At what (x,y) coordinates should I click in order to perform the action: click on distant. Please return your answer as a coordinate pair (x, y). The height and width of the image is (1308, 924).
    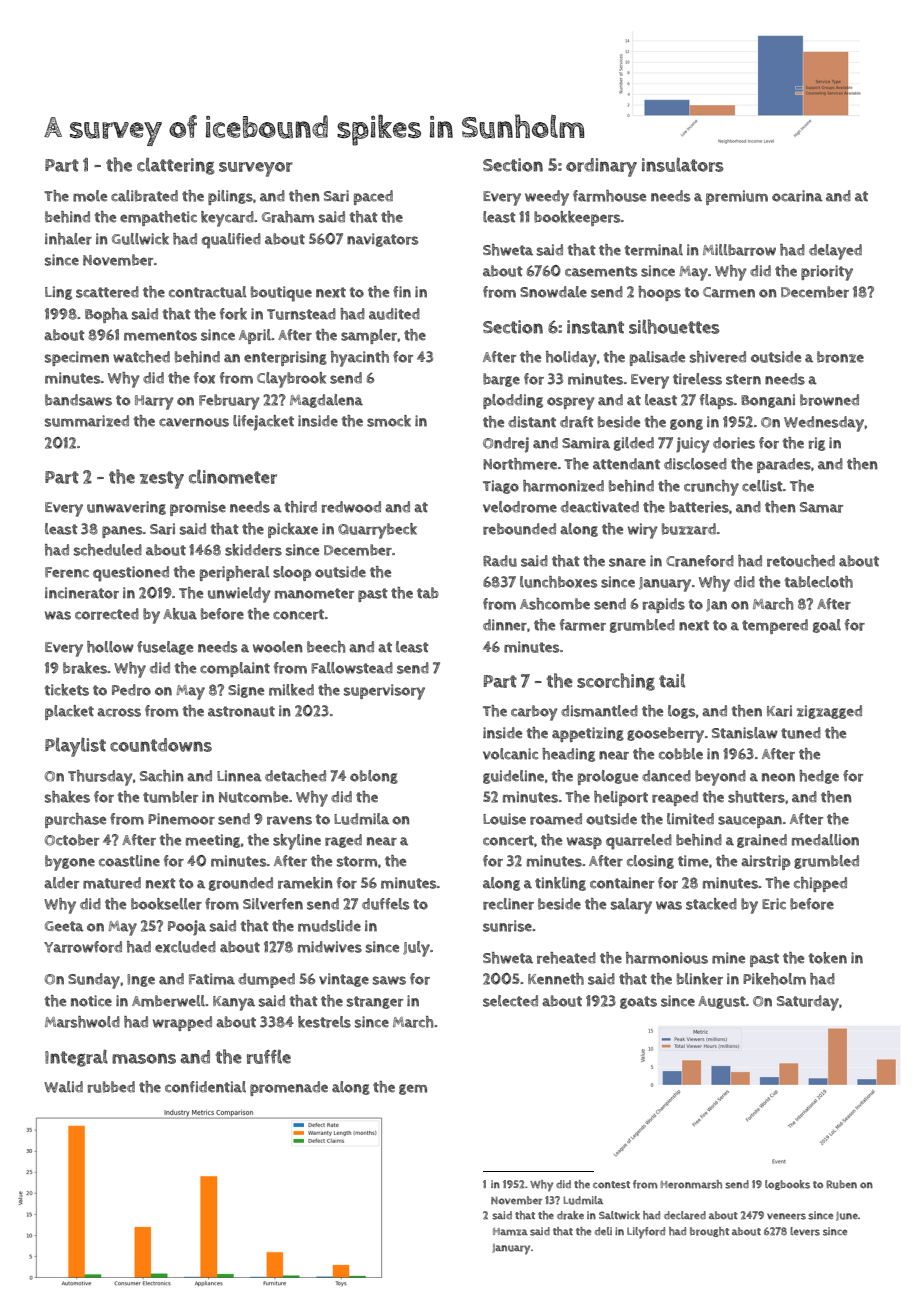
    Looking at the image, I should click on (532, 422).
